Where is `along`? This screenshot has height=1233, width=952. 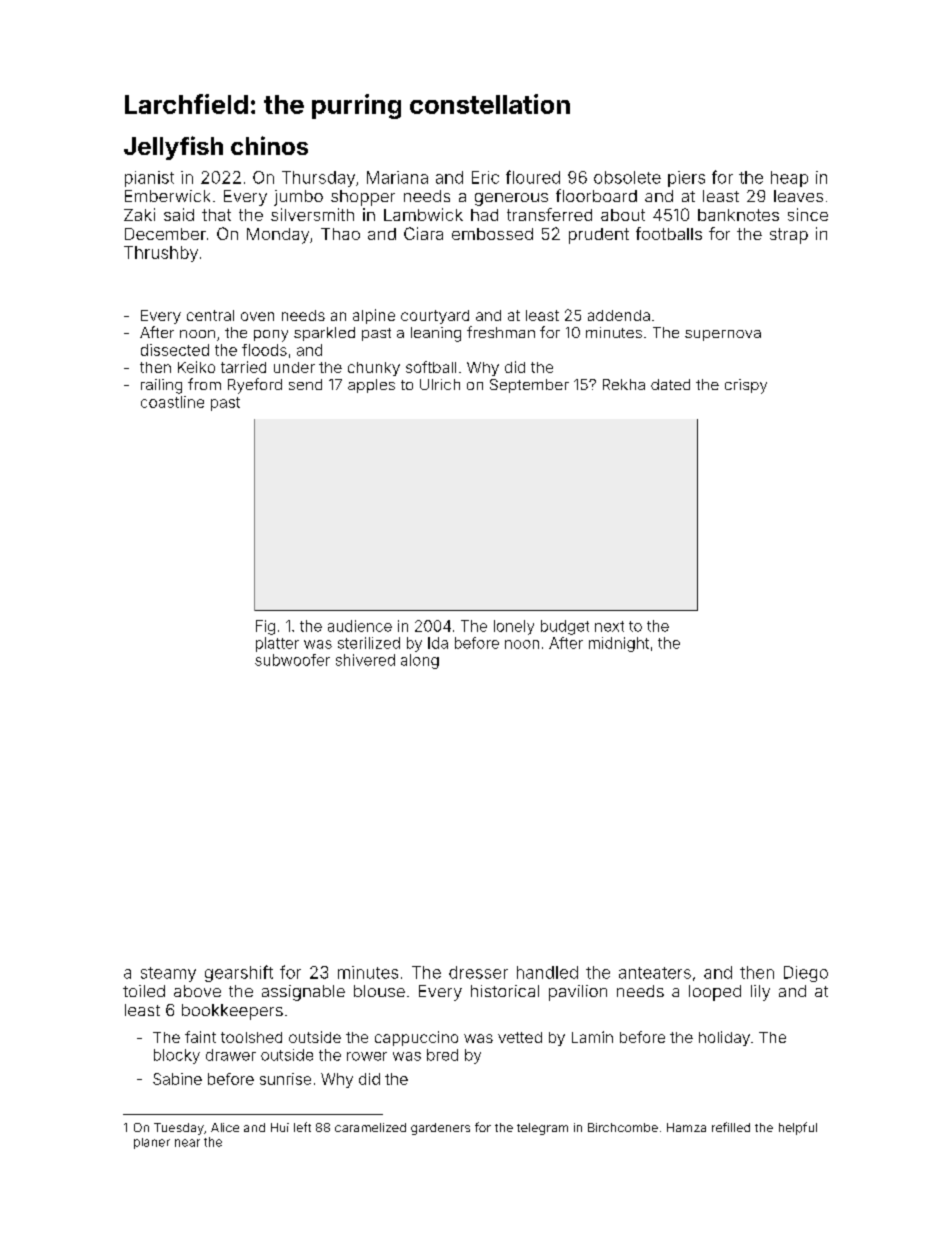
along is located at coordinates (420, 661).
